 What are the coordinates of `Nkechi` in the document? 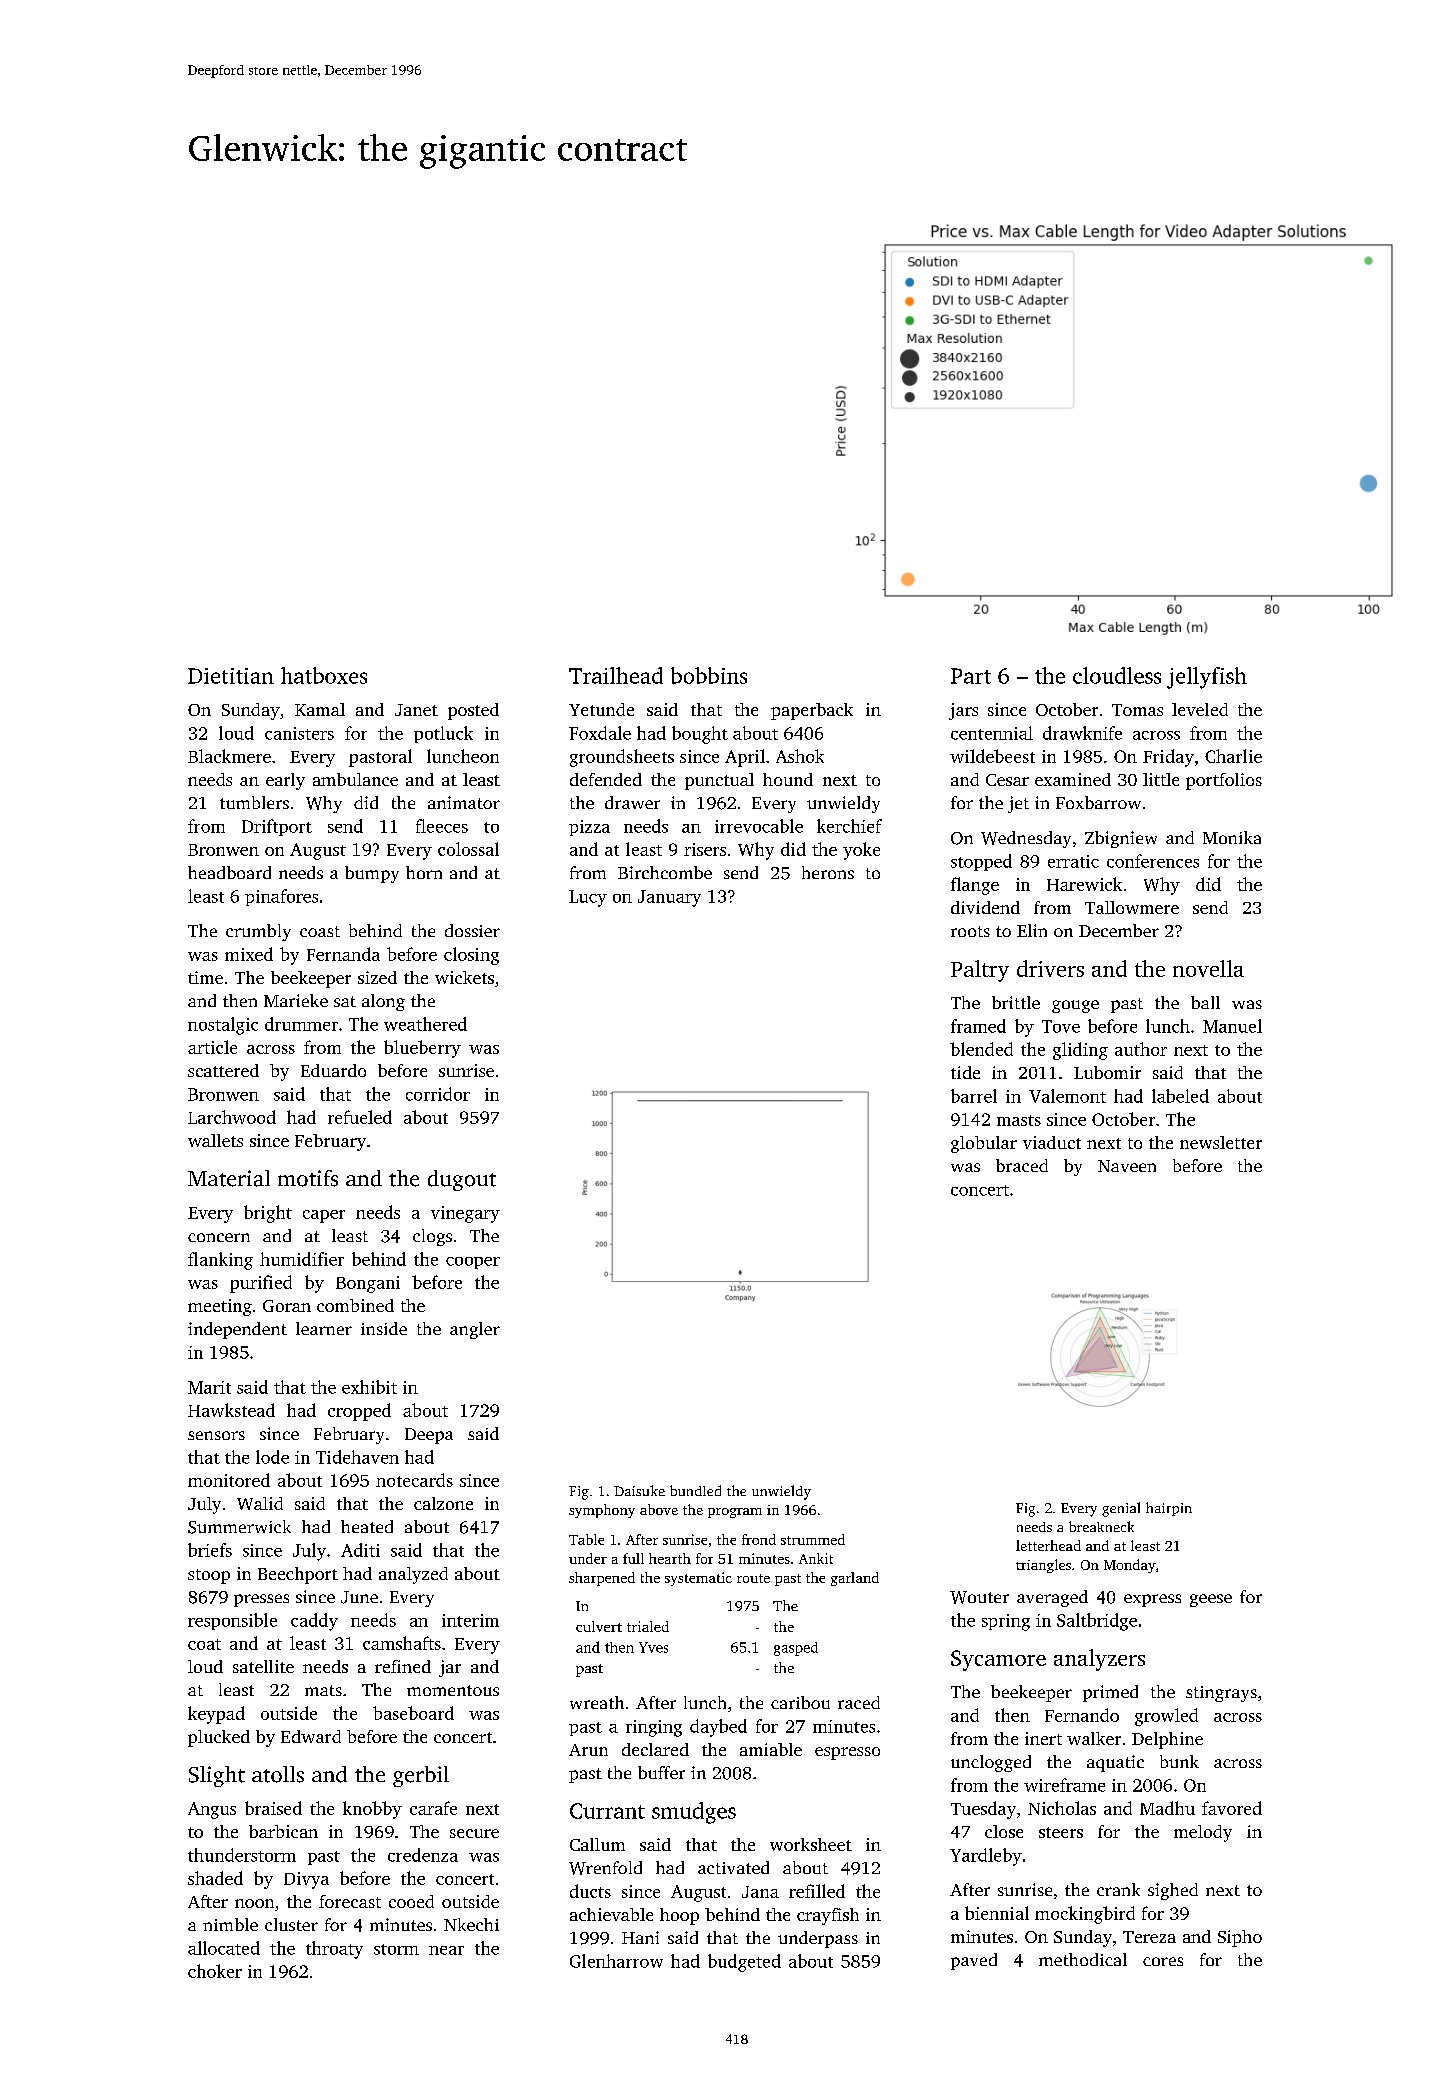 It's located at (471, 1924).
